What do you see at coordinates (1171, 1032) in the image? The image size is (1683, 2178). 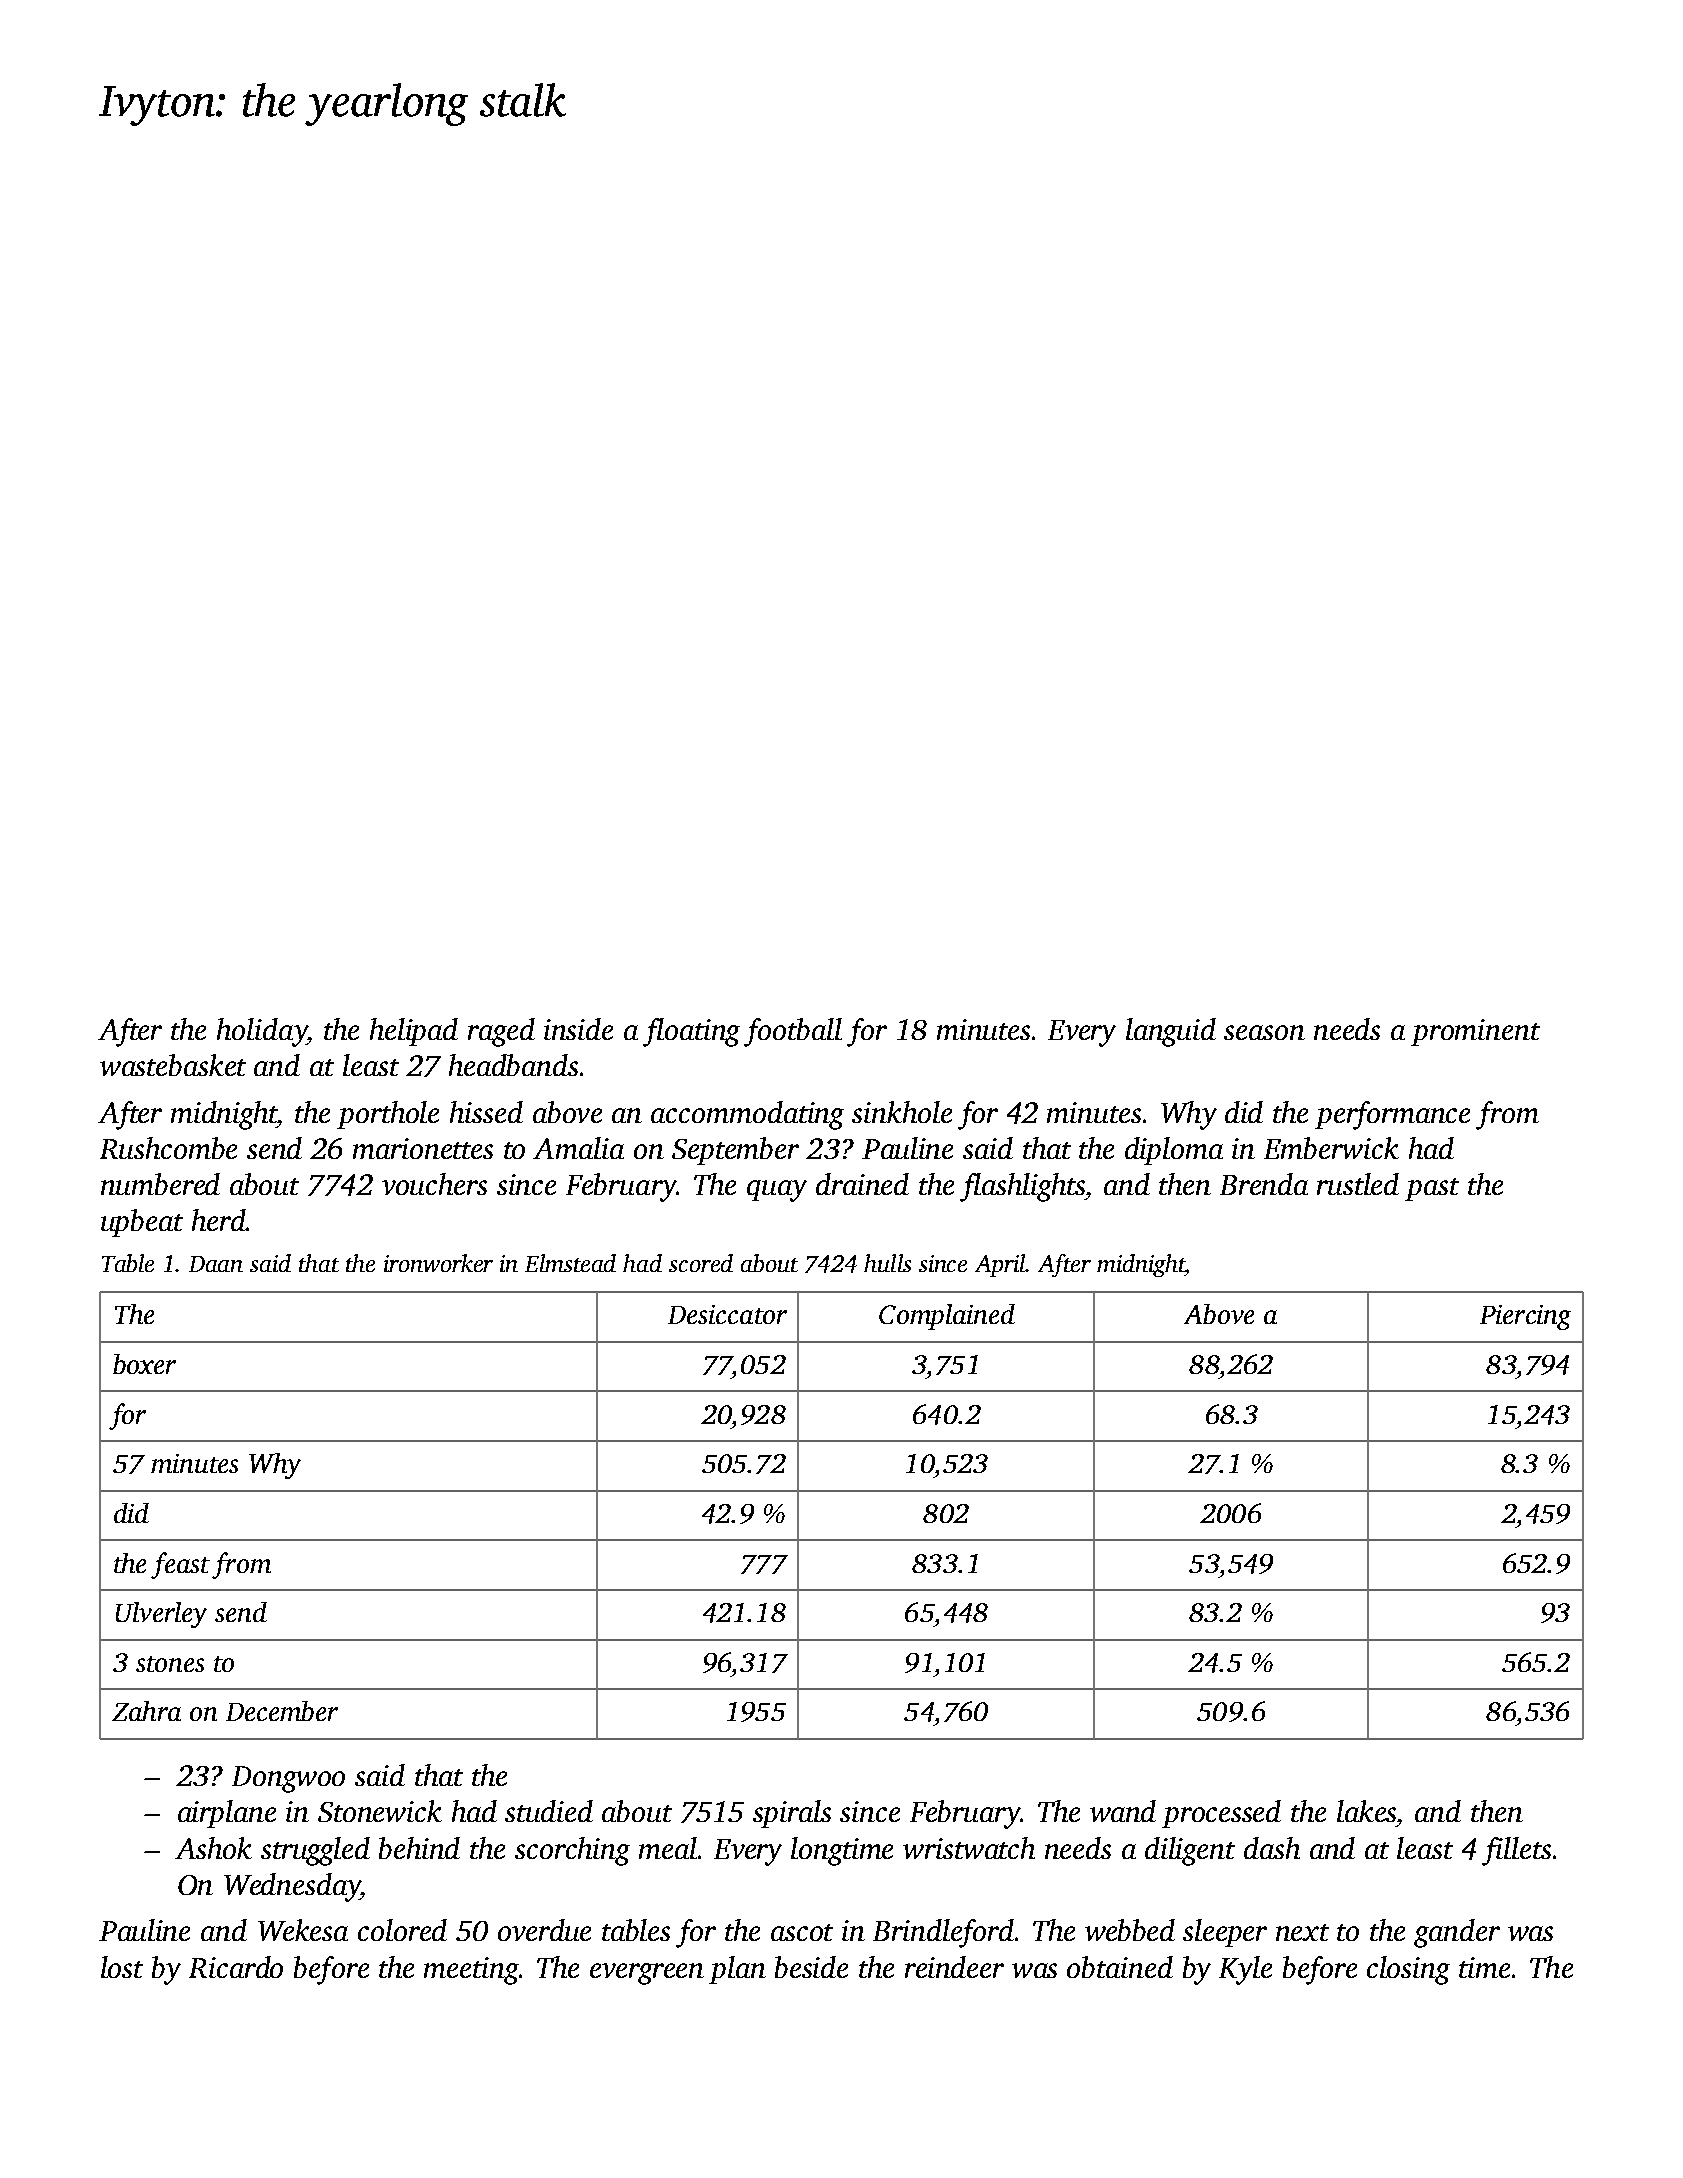 I see `languid` at bounding box center [1171, 1032].
